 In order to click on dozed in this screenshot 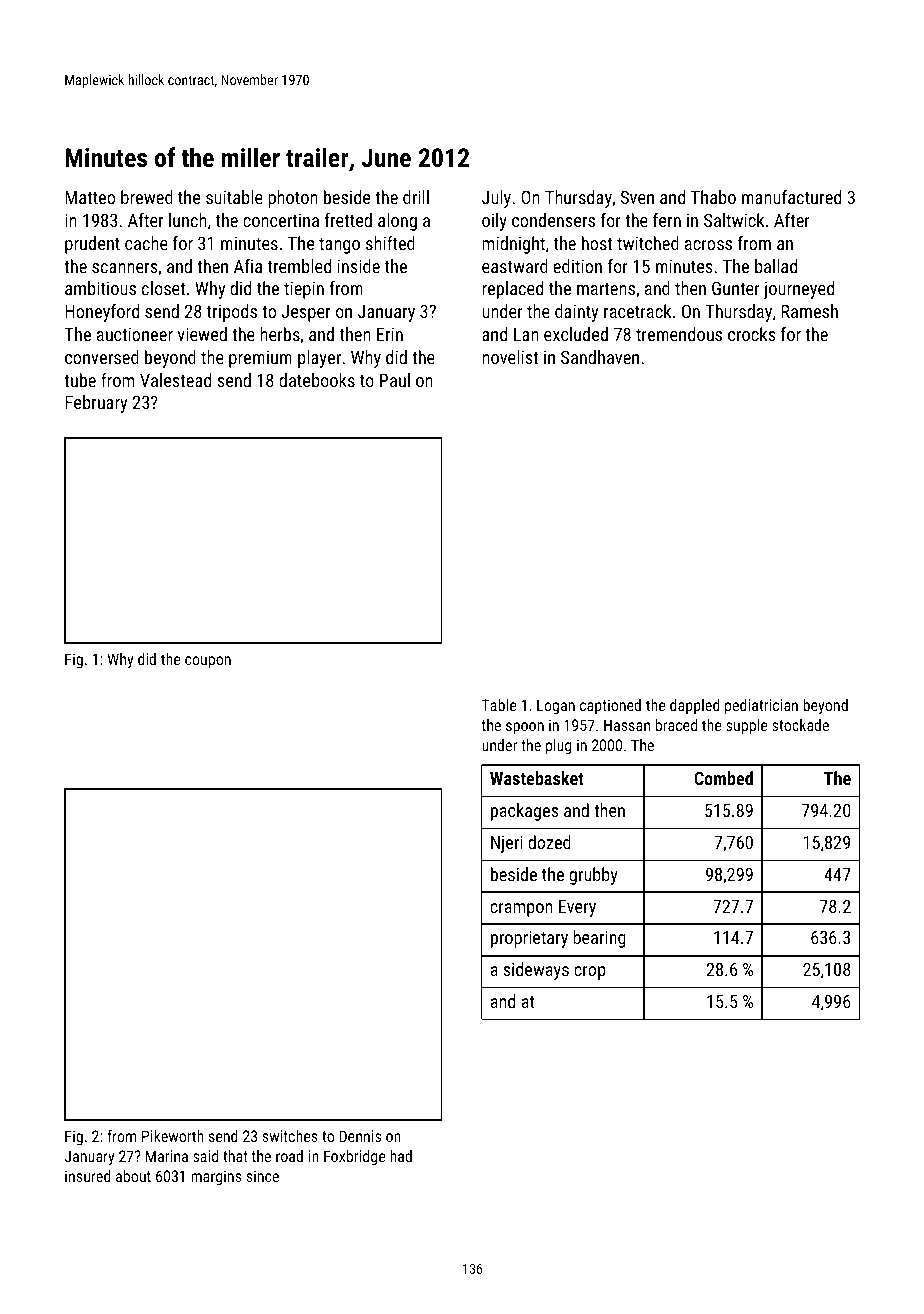, I will do `click(549, 842)`.
